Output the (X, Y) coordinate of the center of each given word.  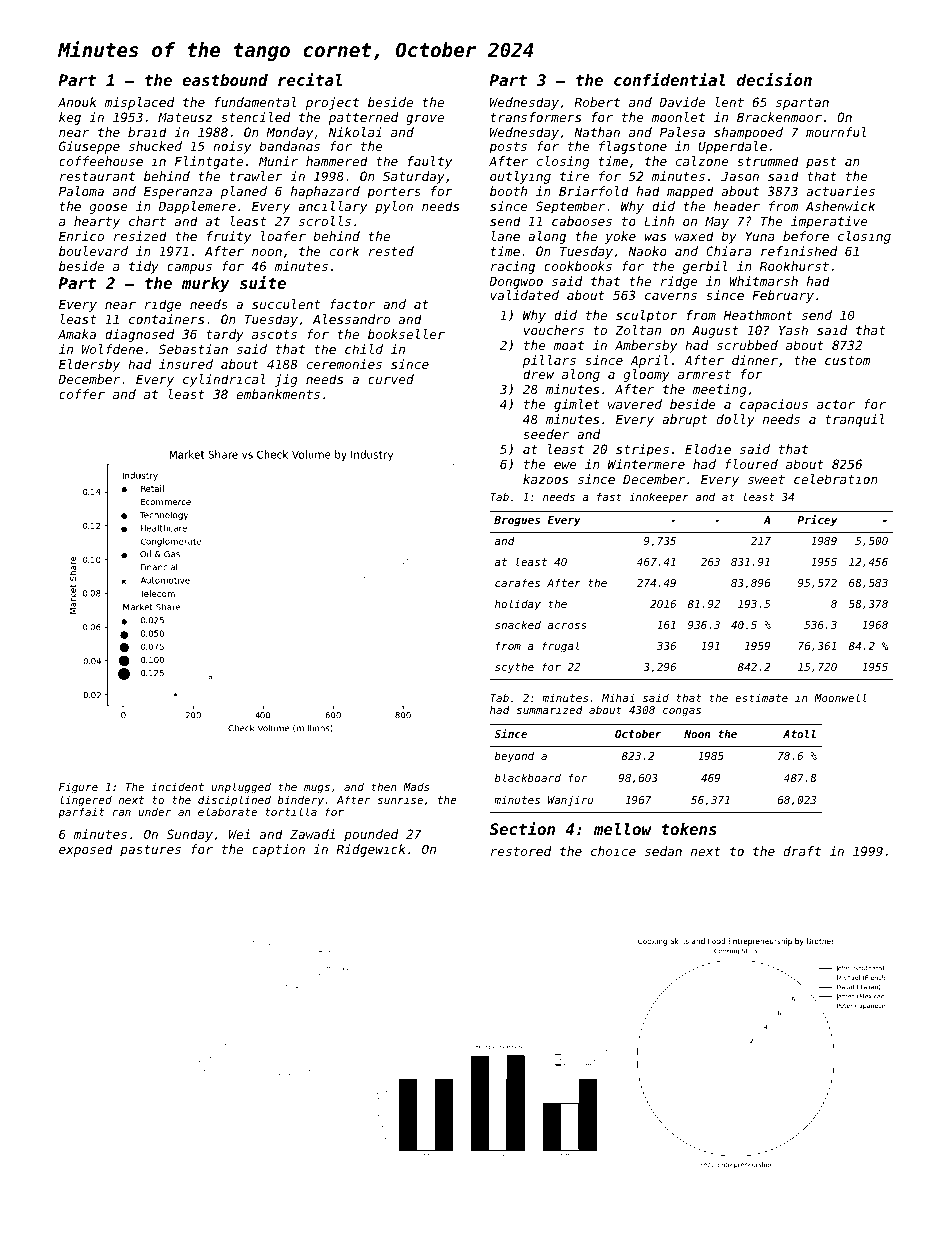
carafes (517, 582)
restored (521, 851)
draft (802, 851)
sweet (766, 479)
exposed (86, 850)
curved (391, 379)
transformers (536, 117)
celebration (836, 479)
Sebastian (193, 349)
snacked (518, 624)
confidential (670, 79)
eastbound (225, 80)
